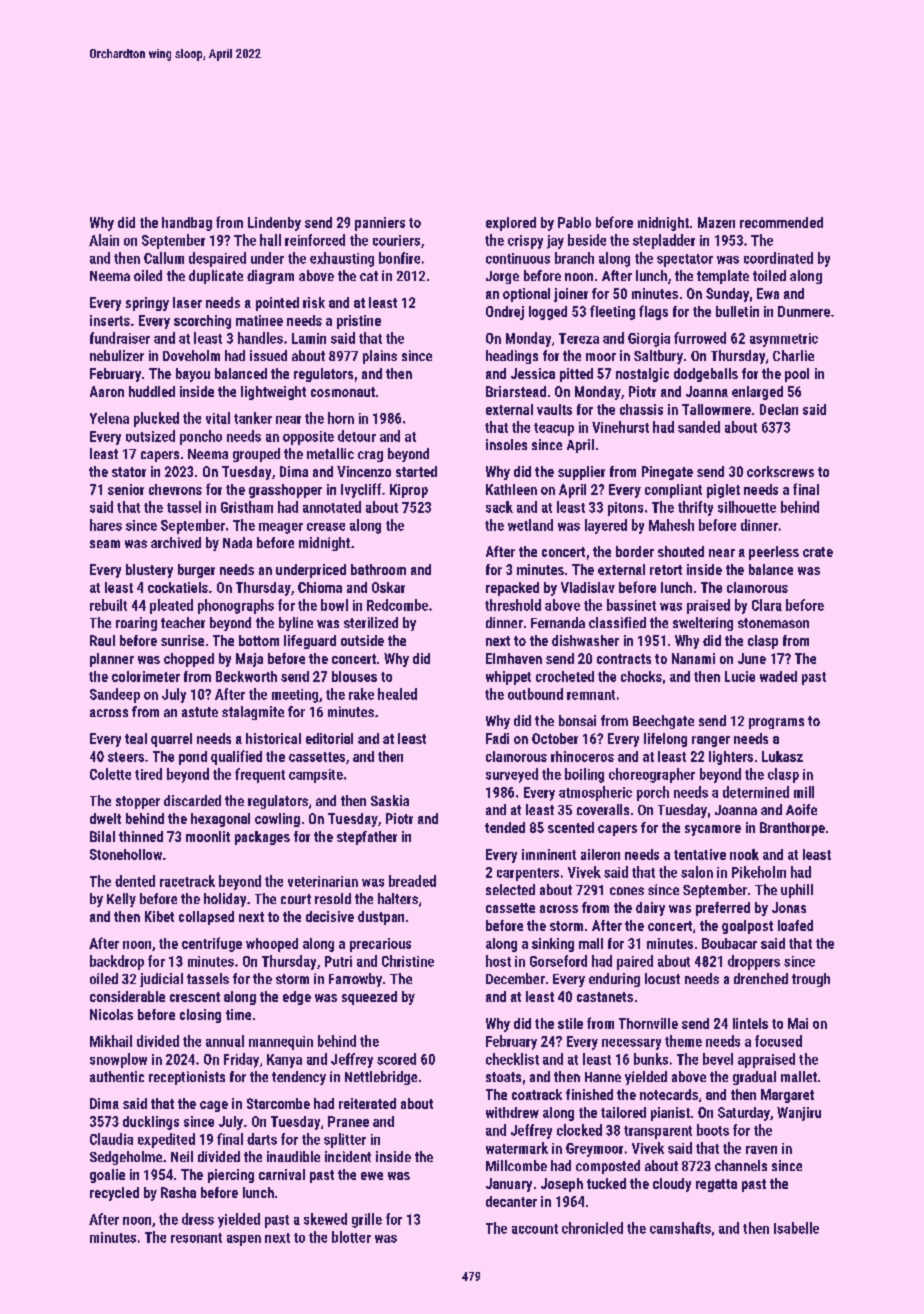  What do you see at coordinates (778, 1041) in the screenshot?
I see `focused` at bounding box center [778, 1041].
